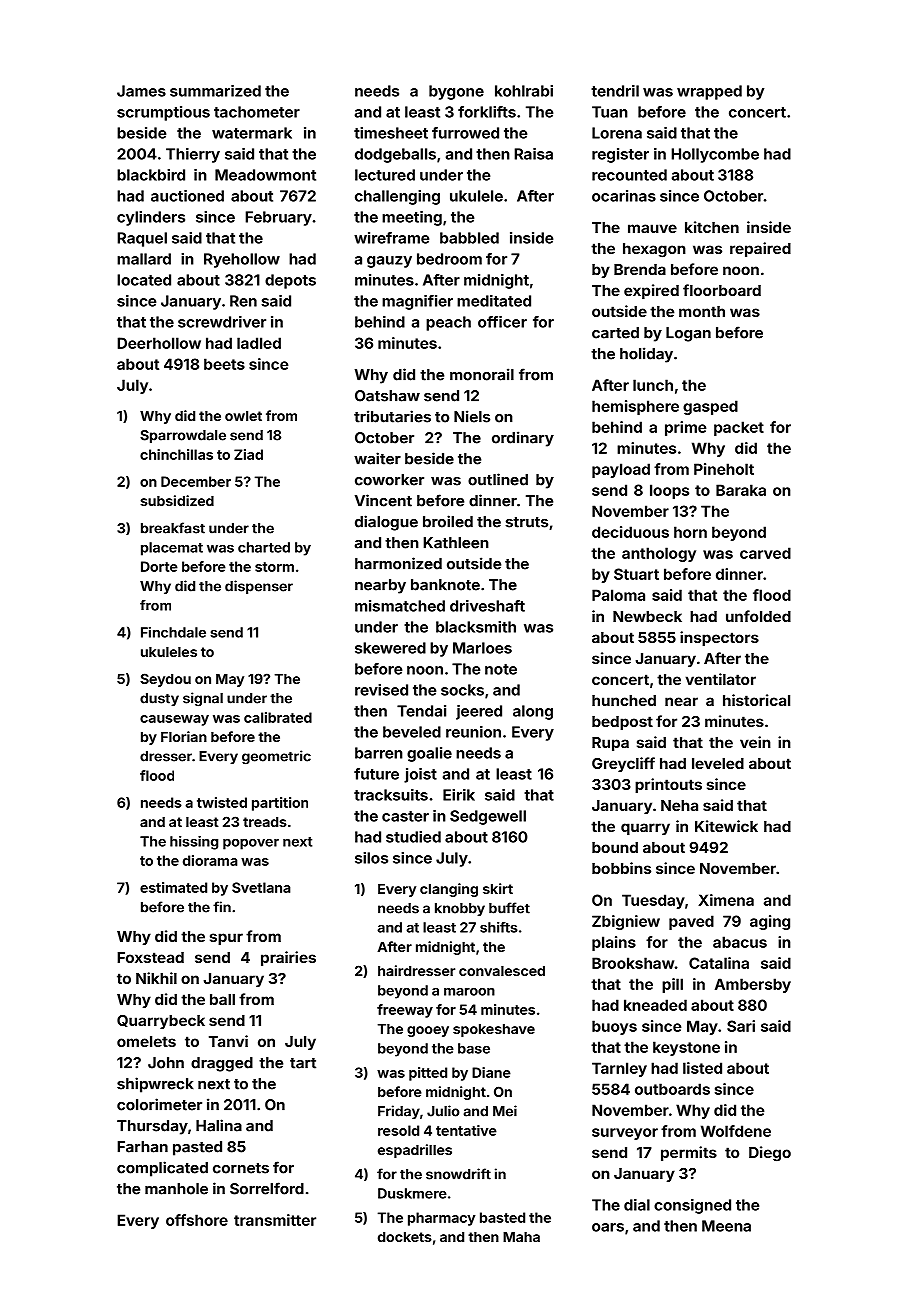 This screenshot has height=1316, width=908. I want to click on bygone, so click(456, 92).
